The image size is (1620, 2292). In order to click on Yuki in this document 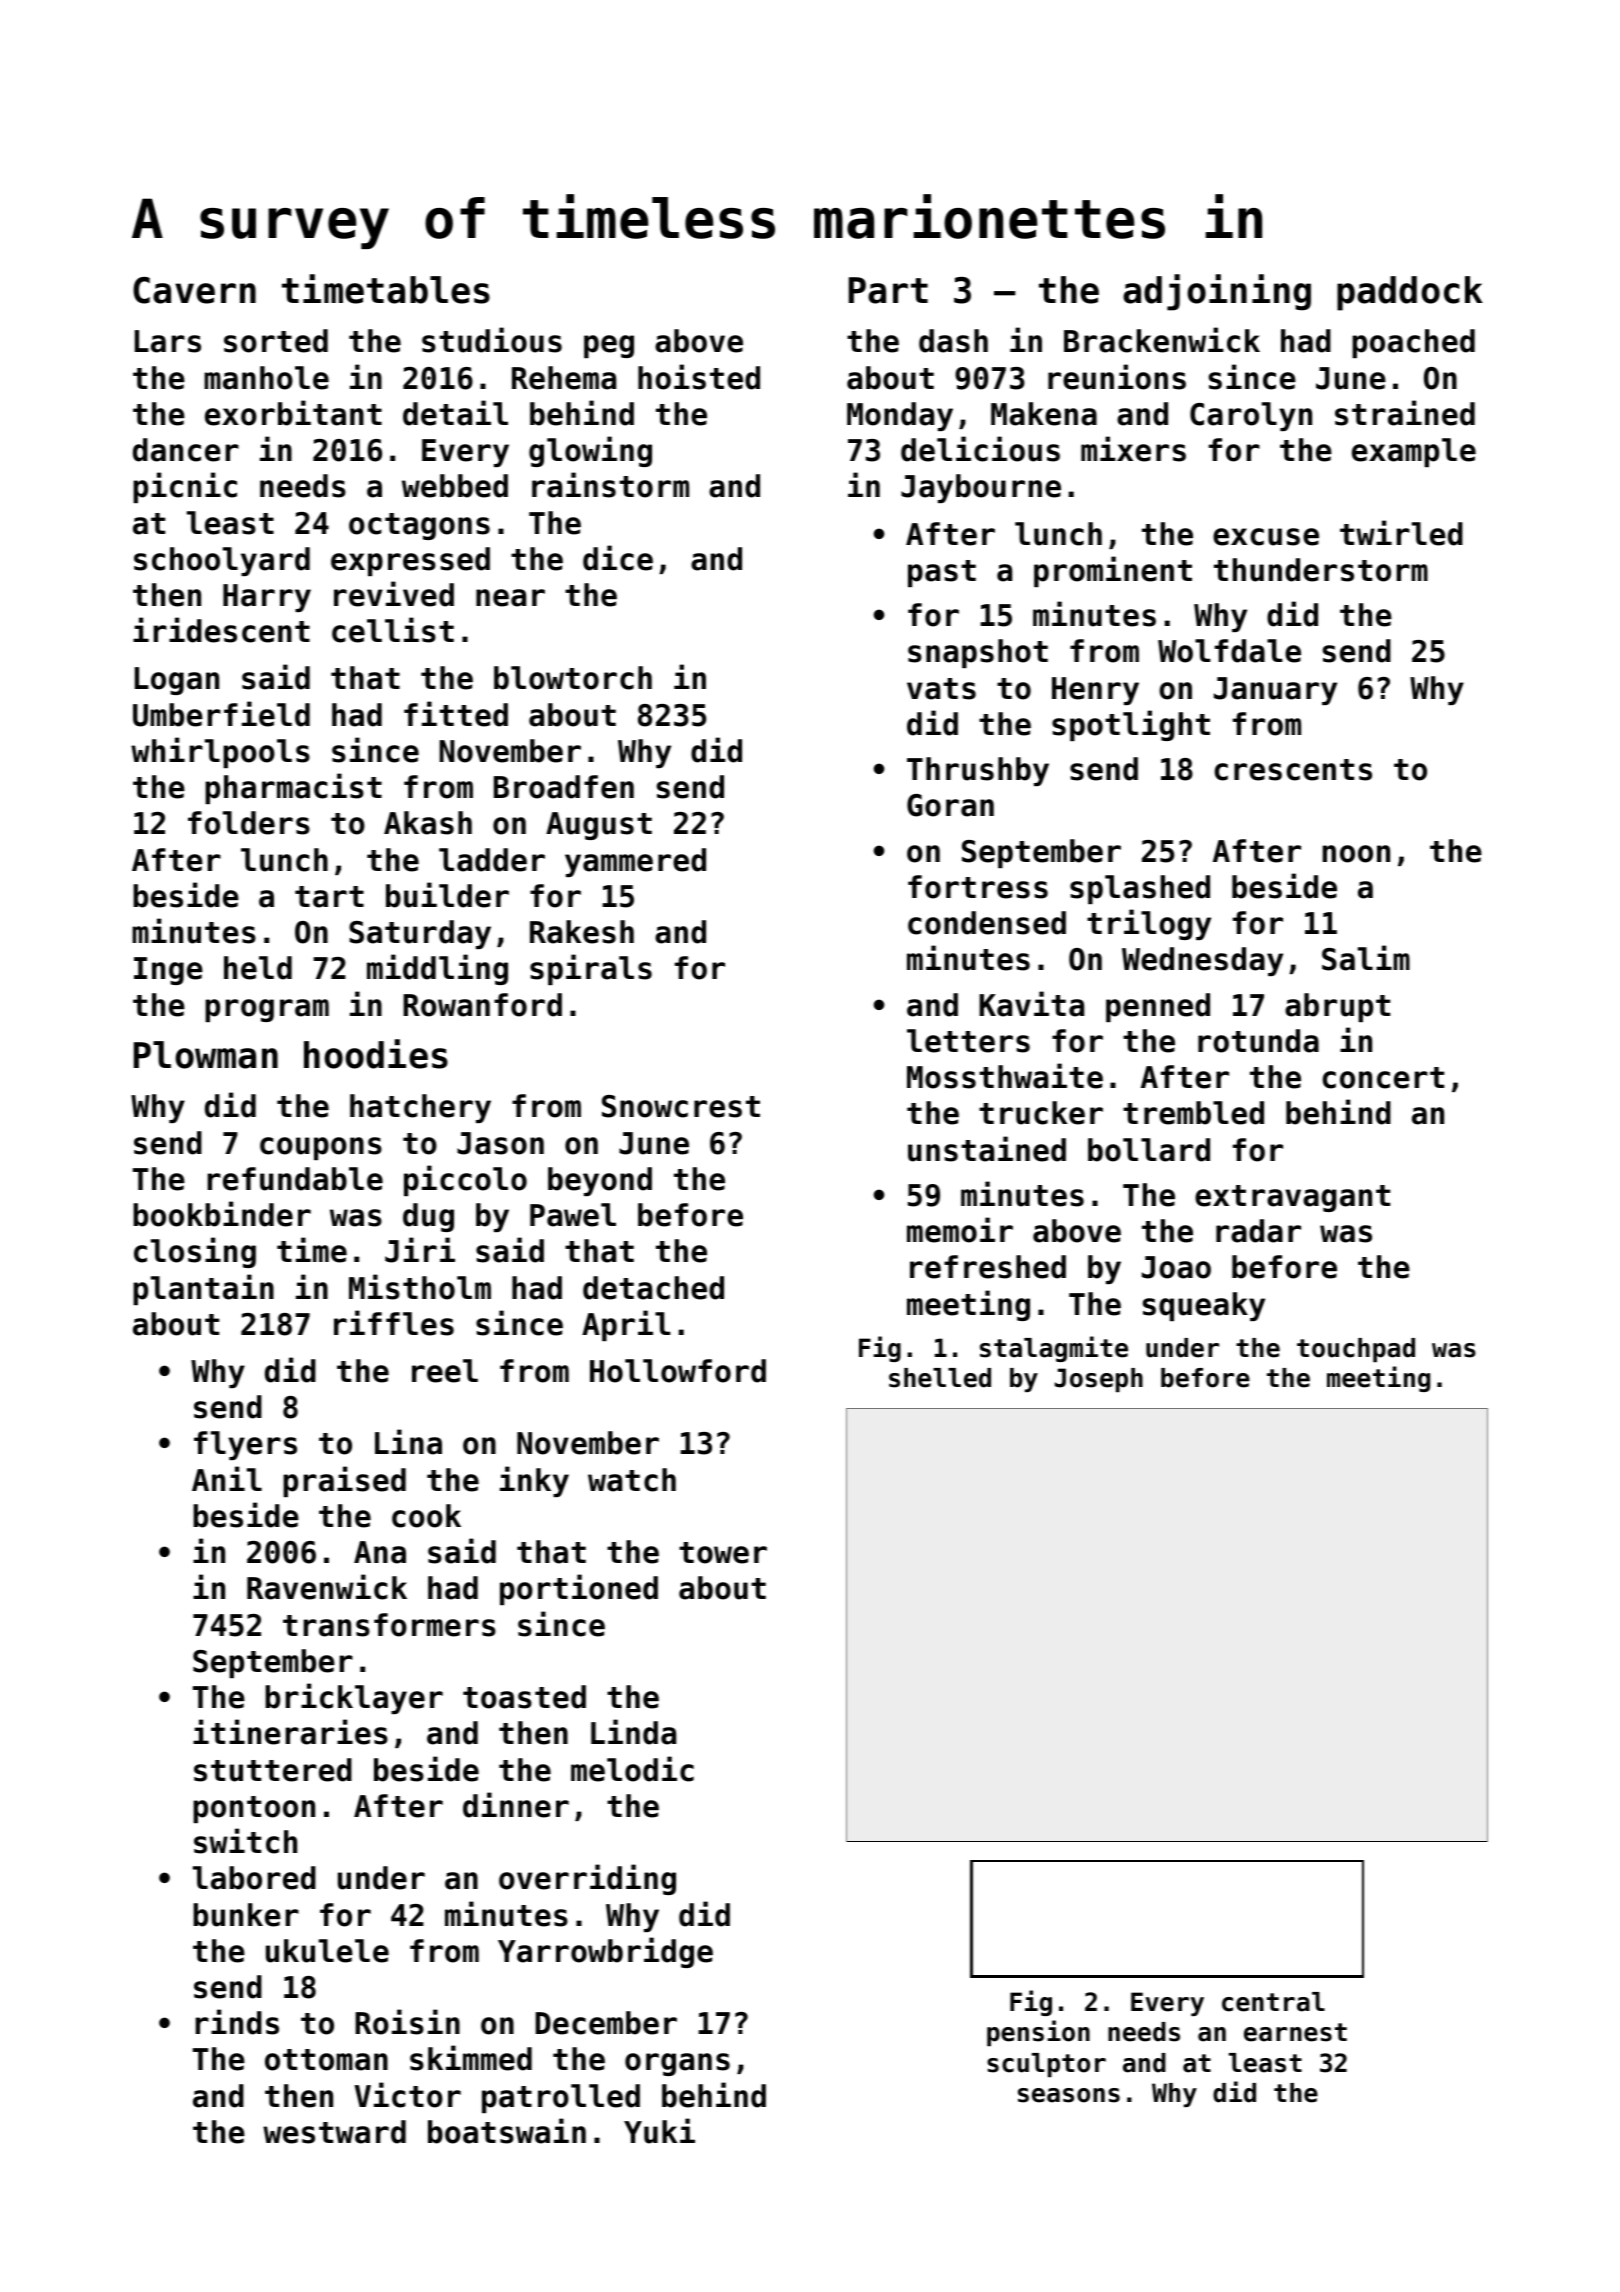, I will do `click(659, 2131)`.
